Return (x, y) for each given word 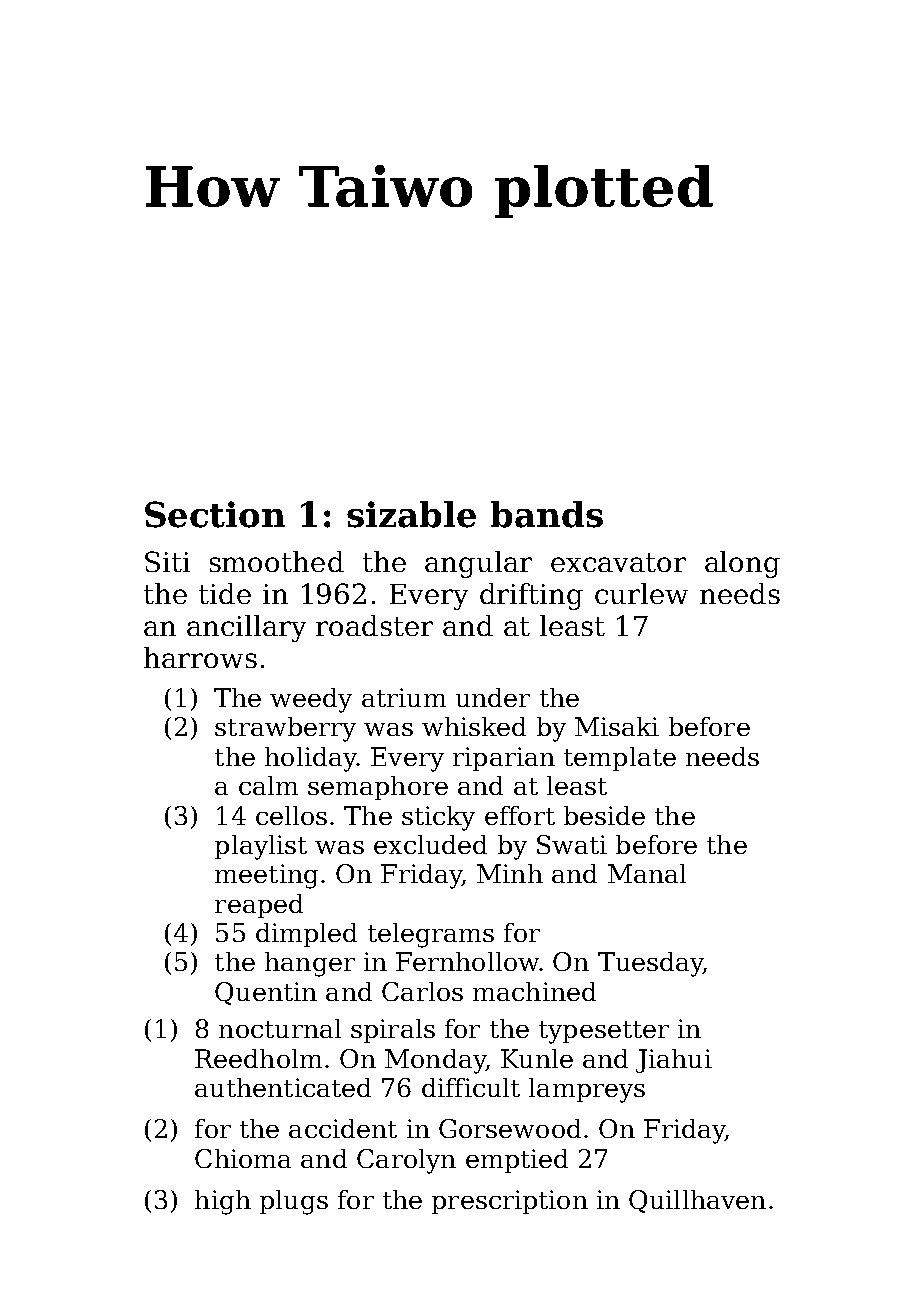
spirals (393, 1031)
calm (268, 785)
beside (604, 815)
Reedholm (258, 1058)
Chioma (243, 1158)
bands (547, 514)
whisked (474, 726)
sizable (411, 514)
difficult (471, 1087)
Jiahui (674, 1061)
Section (215, 514)
